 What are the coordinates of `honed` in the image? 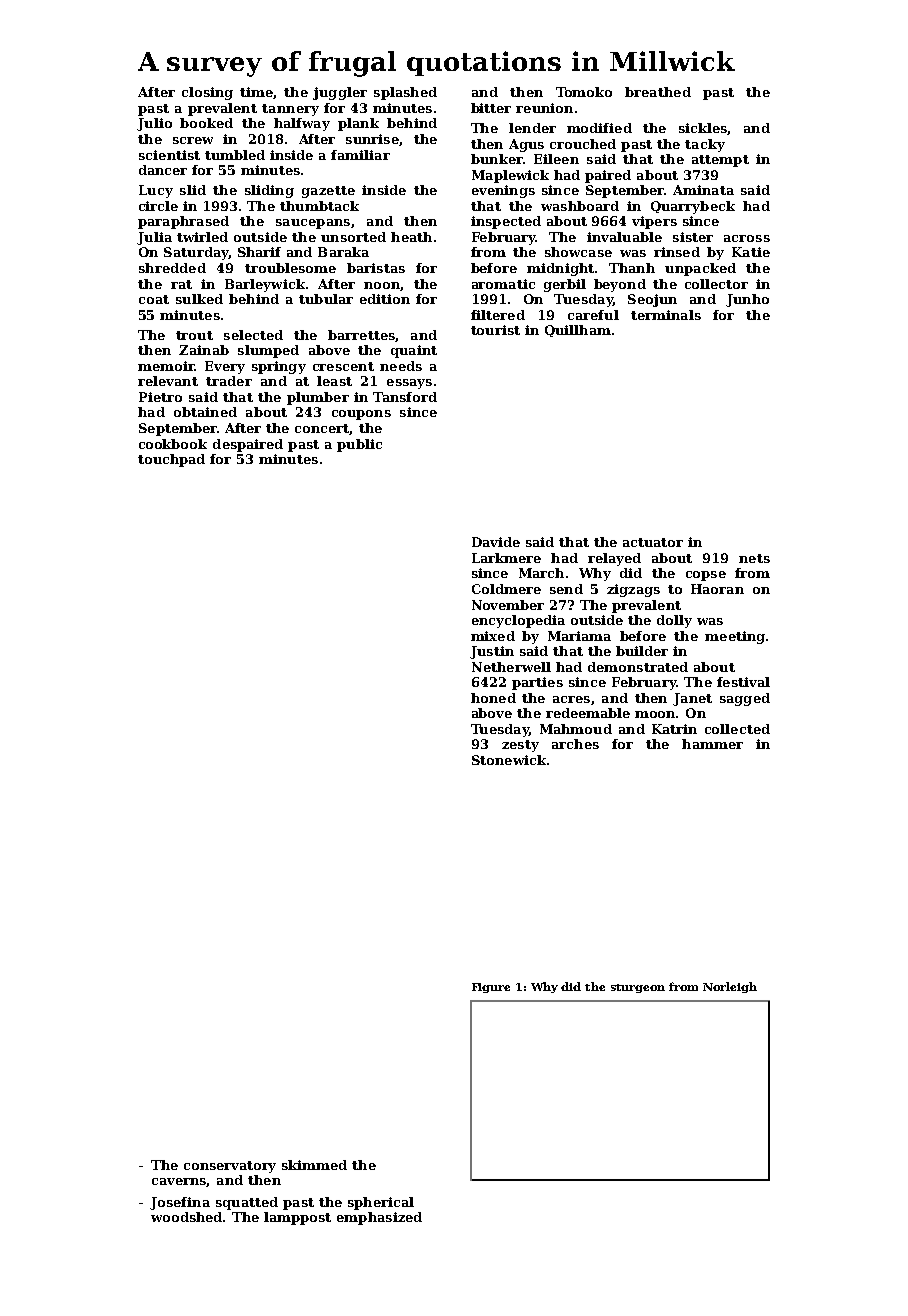 It's located at (493, 698).
